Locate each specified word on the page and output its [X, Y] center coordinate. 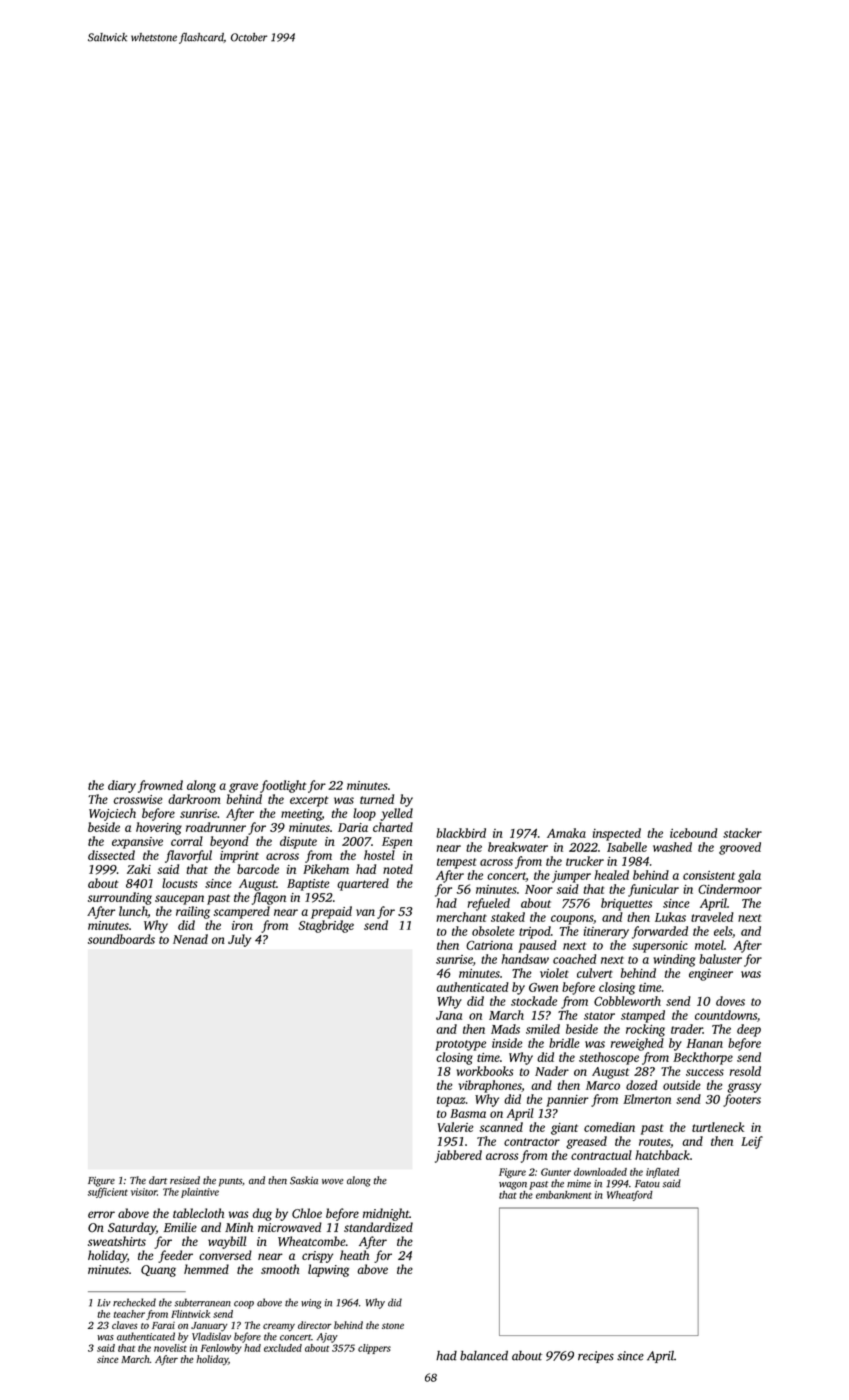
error [101, 1214]
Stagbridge [326, 926]
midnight [386, 1214]
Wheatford [630, 1195]
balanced [484, 1355]
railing [193, 912]
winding [674, 960]
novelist [170, 1348]
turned [377, 799]
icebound [693, 833]
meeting [301, 815]
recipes [596, 1357]
